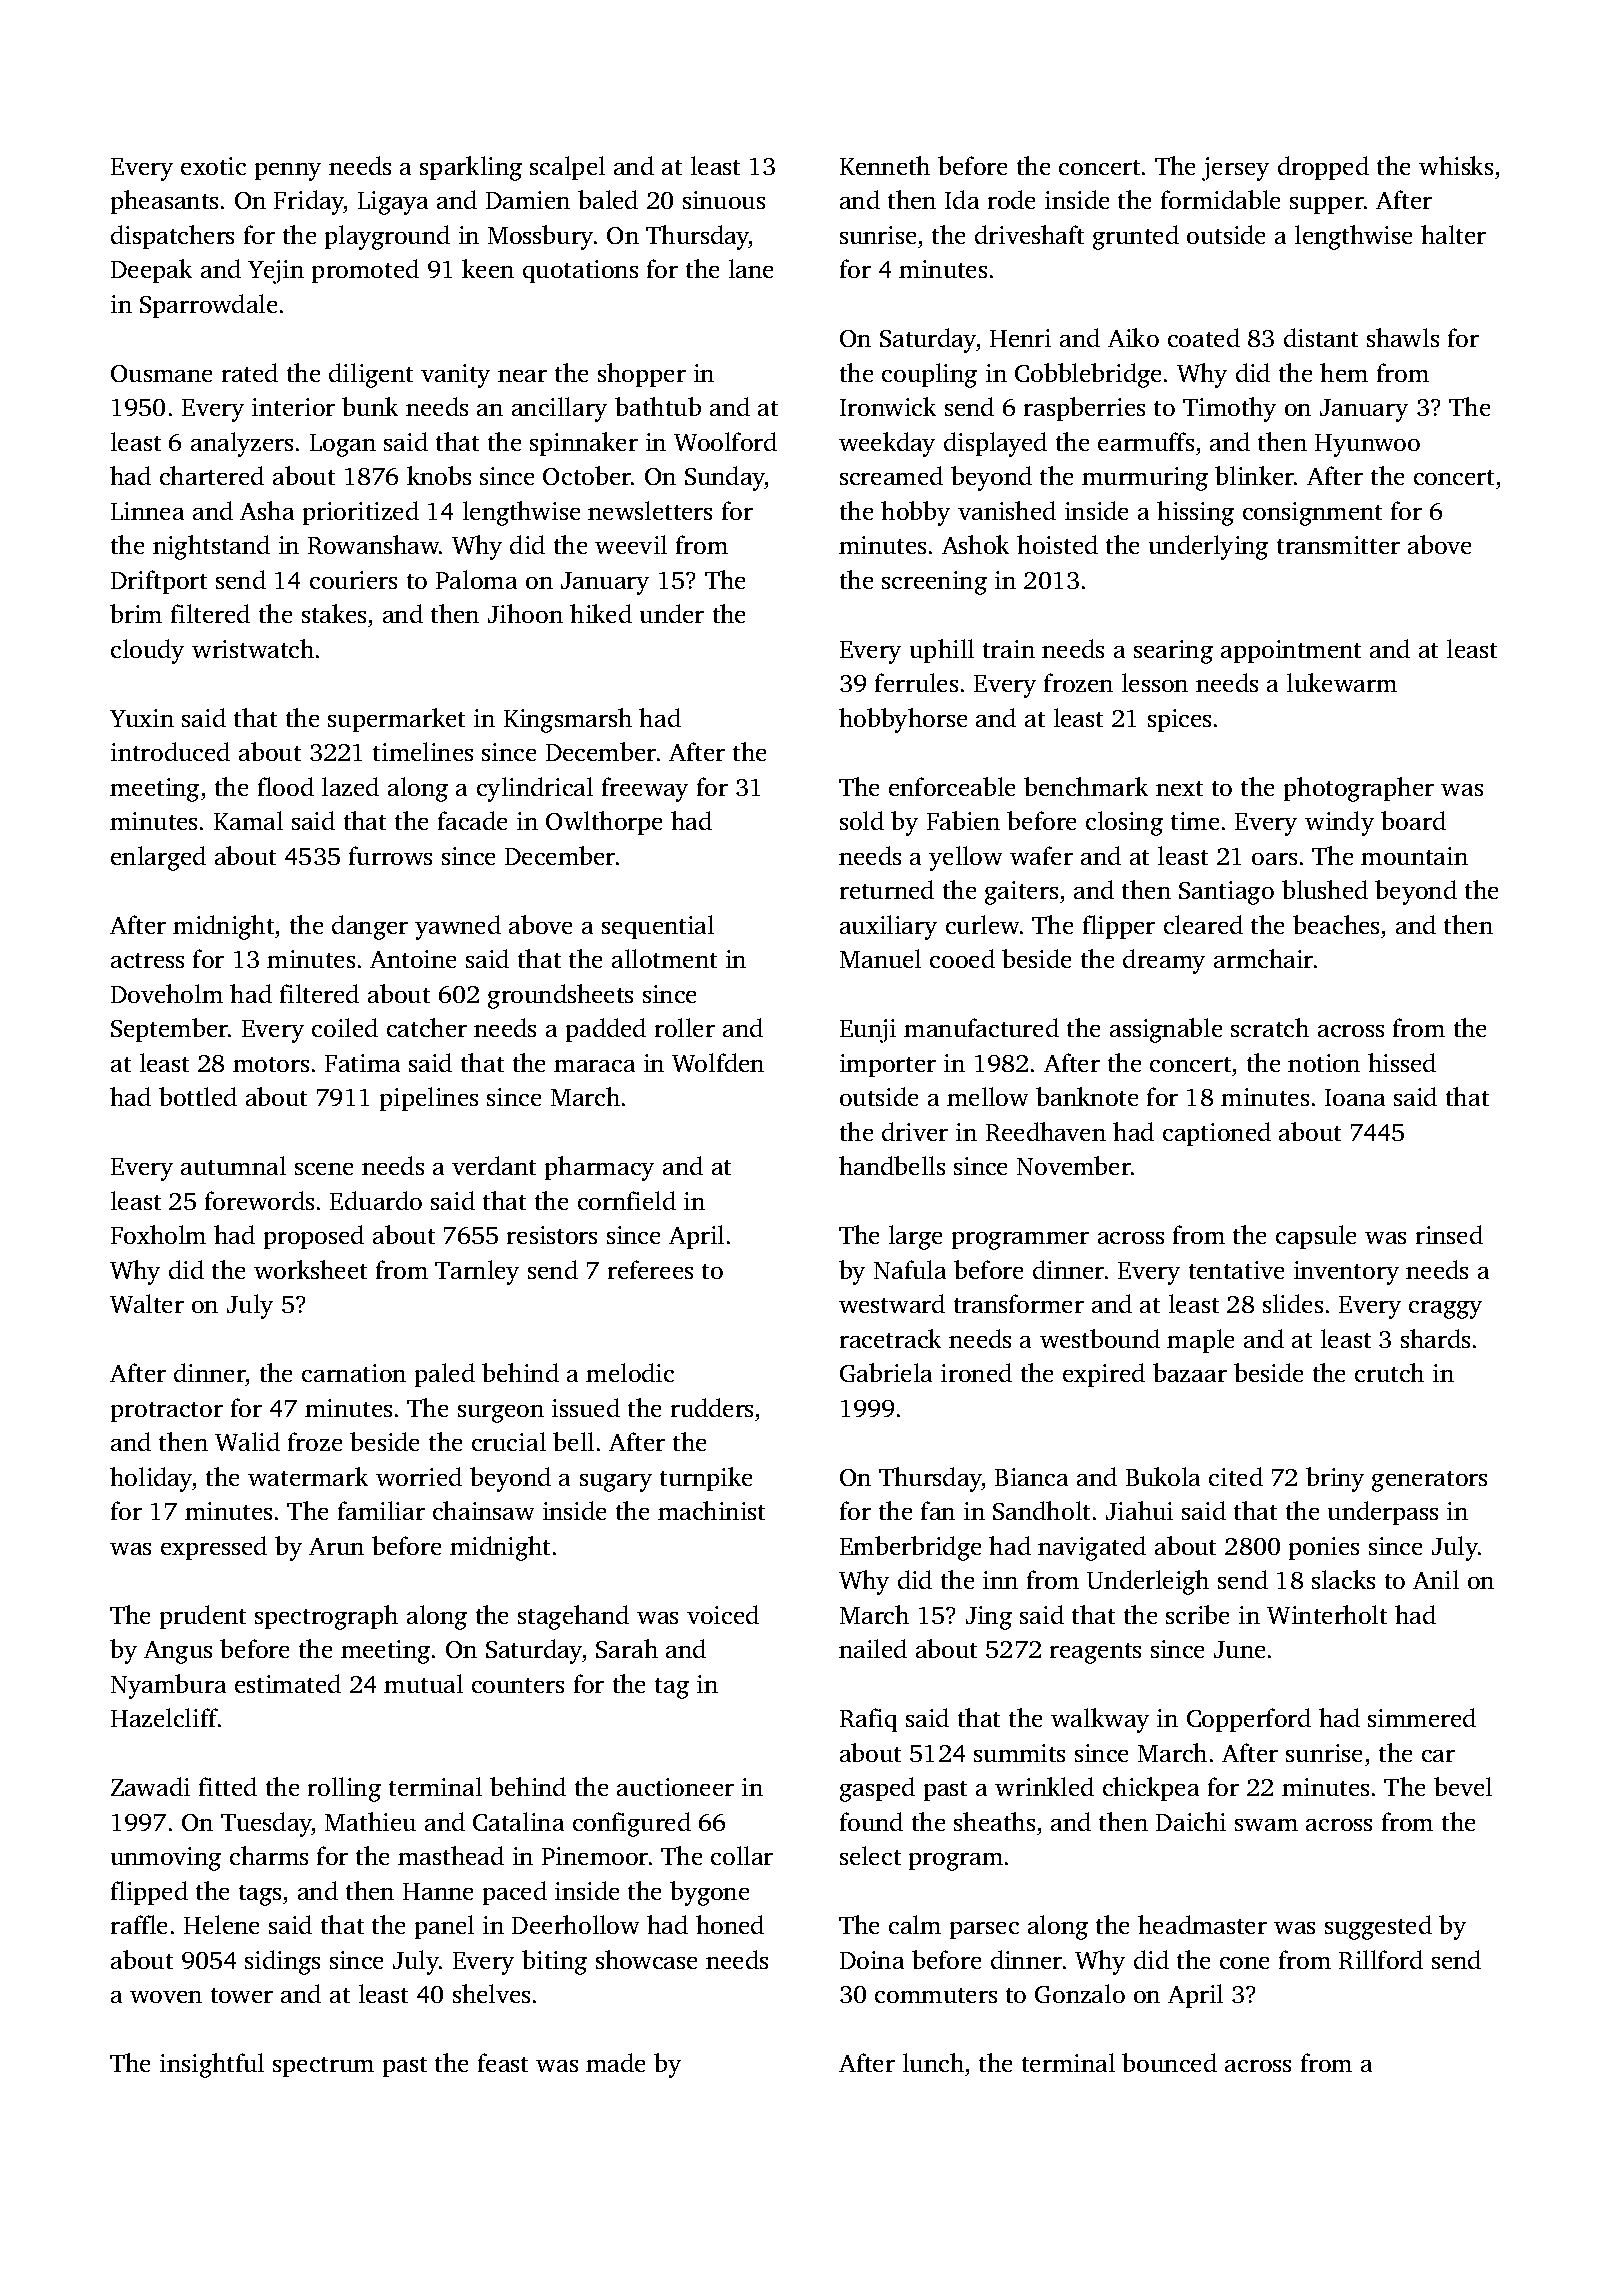 The width and height of the image is (1620, 2292). What do you see at coordinates (471, 168) in the image?
I see `sparkling` at bounding box center [471, 168].
